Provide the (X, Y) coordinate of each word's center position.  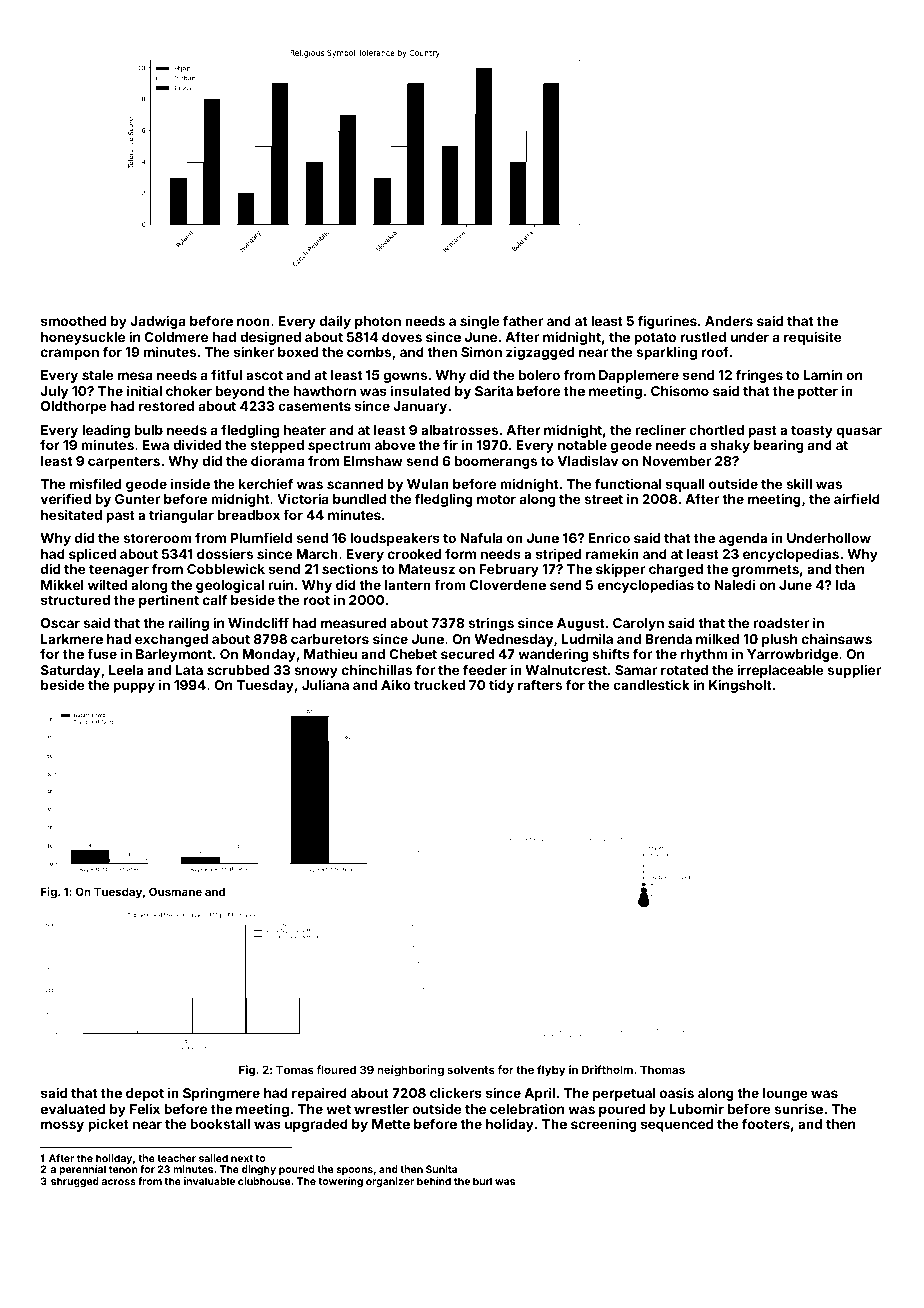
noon (253, 322)
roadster (781, 623)
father (523, 320)
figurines (667, 322)
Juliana (325, 684)
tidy (501, 686)
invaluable (209, 1181)
